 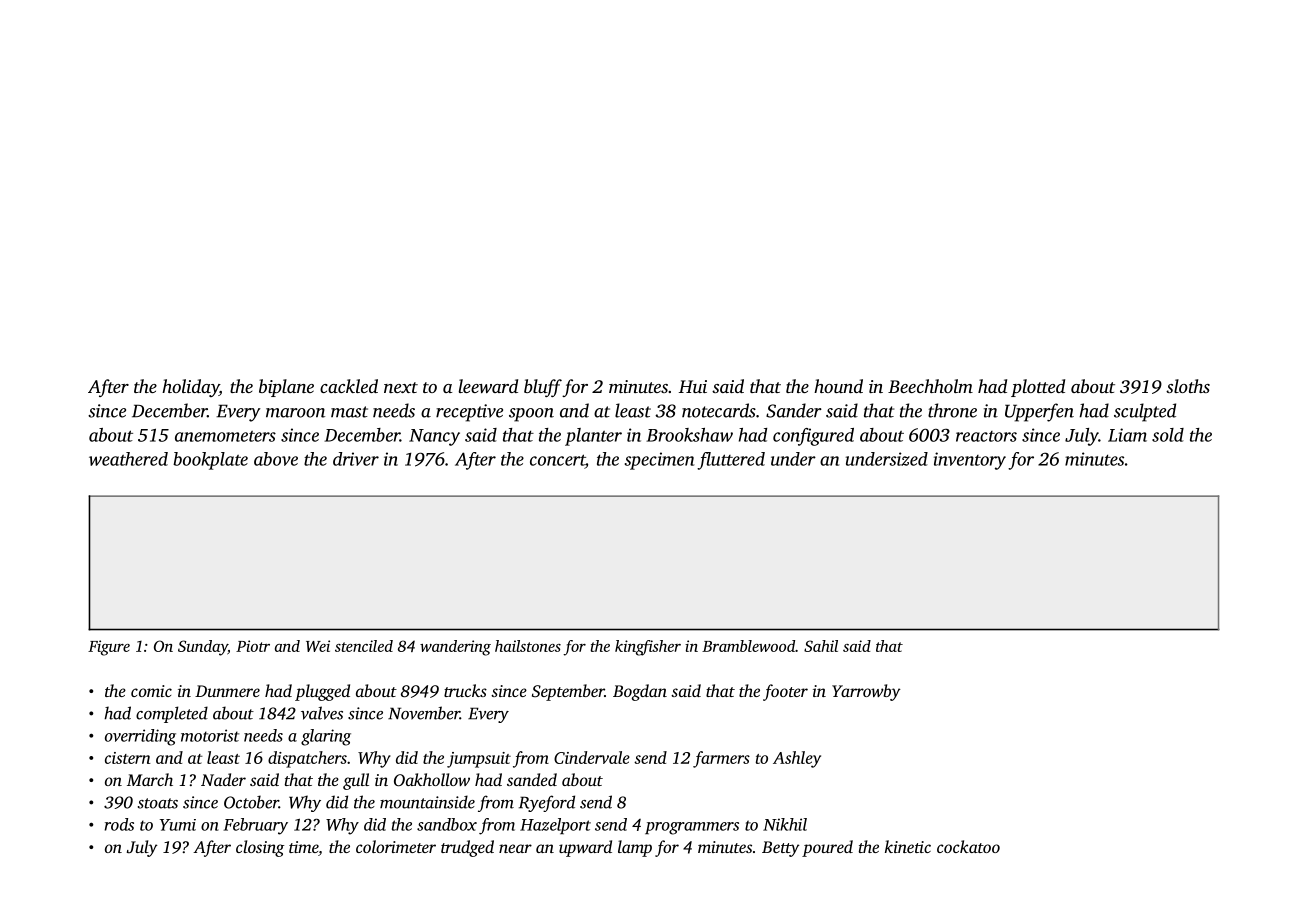 I want to click on cockatoo, so click(x=968, y=846).
